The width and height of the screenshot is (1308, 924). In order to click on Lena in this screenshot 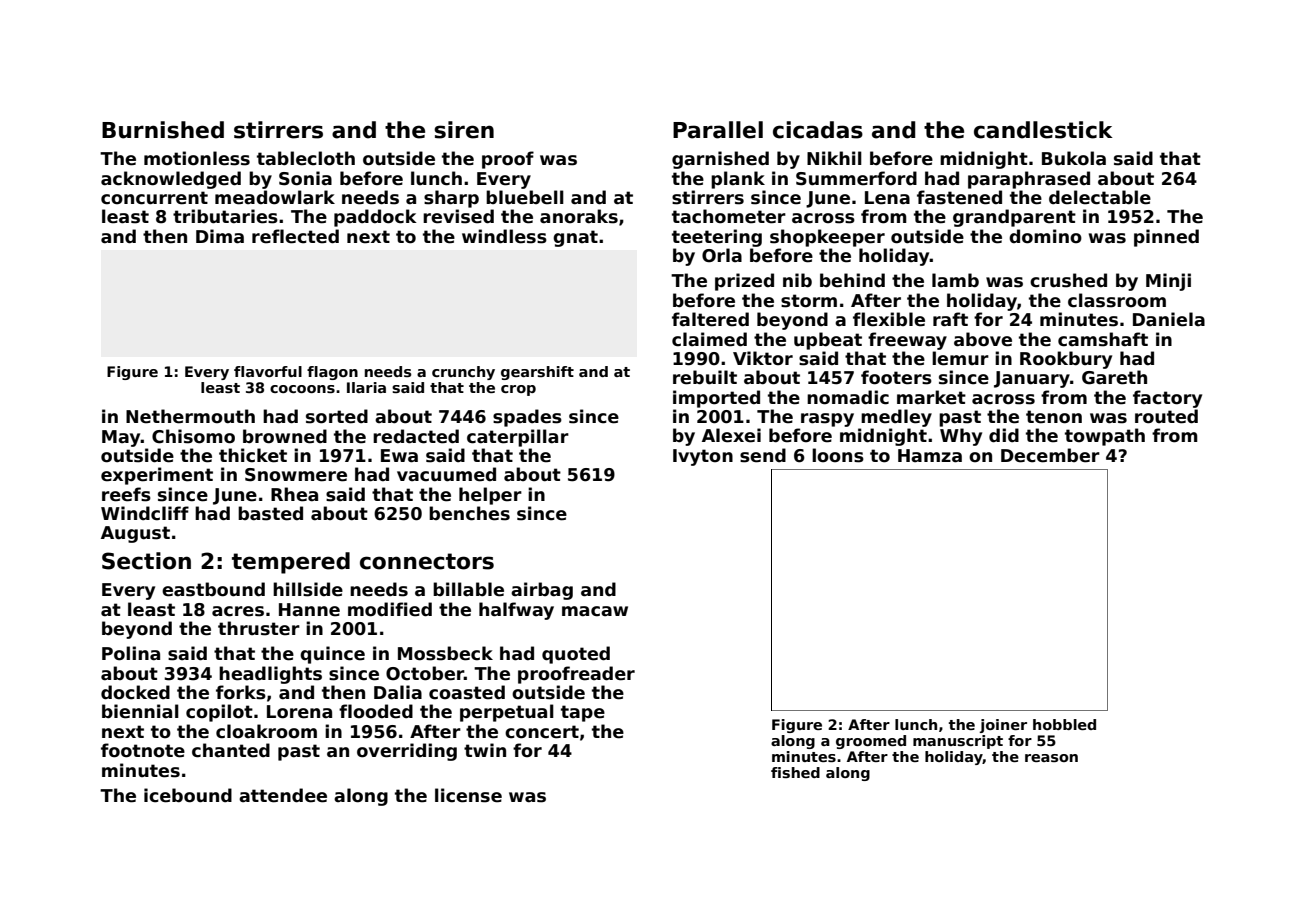, I will do `click(887, 198)`.
